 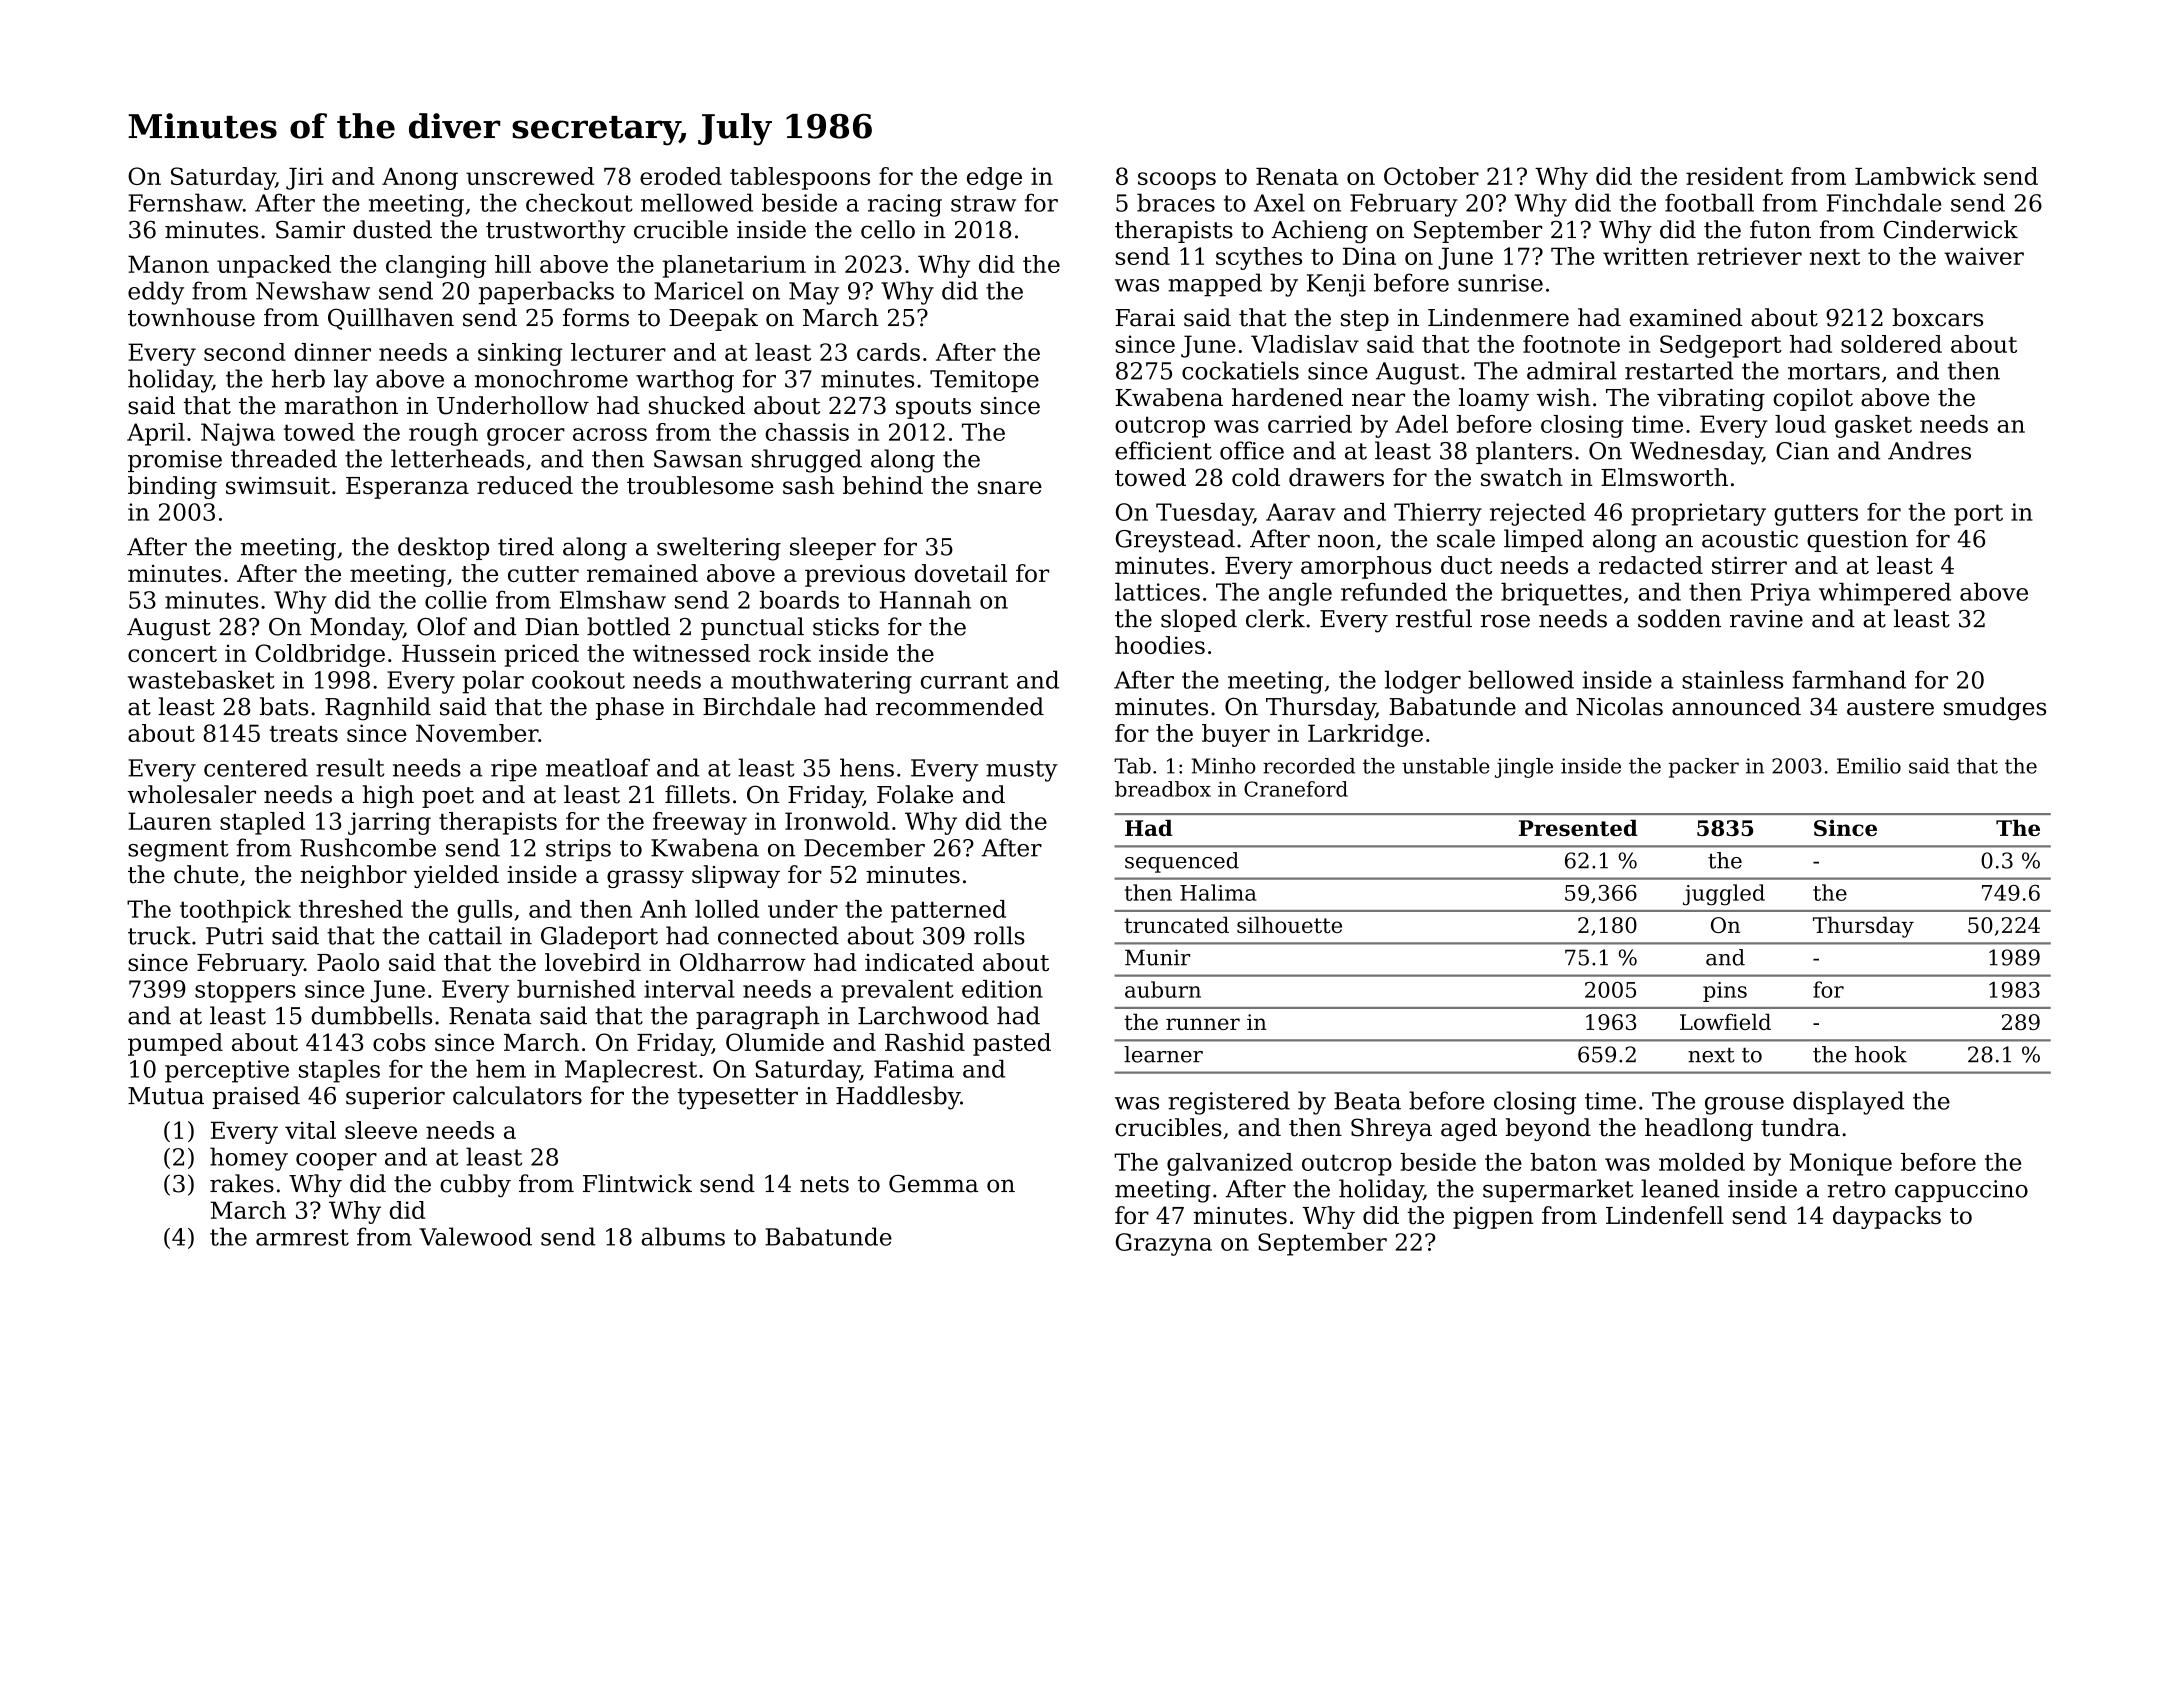 What do you see at coordinates (898, 1098) in the document?
I see `Haddlesby` at bounding box center [898, 1098].
